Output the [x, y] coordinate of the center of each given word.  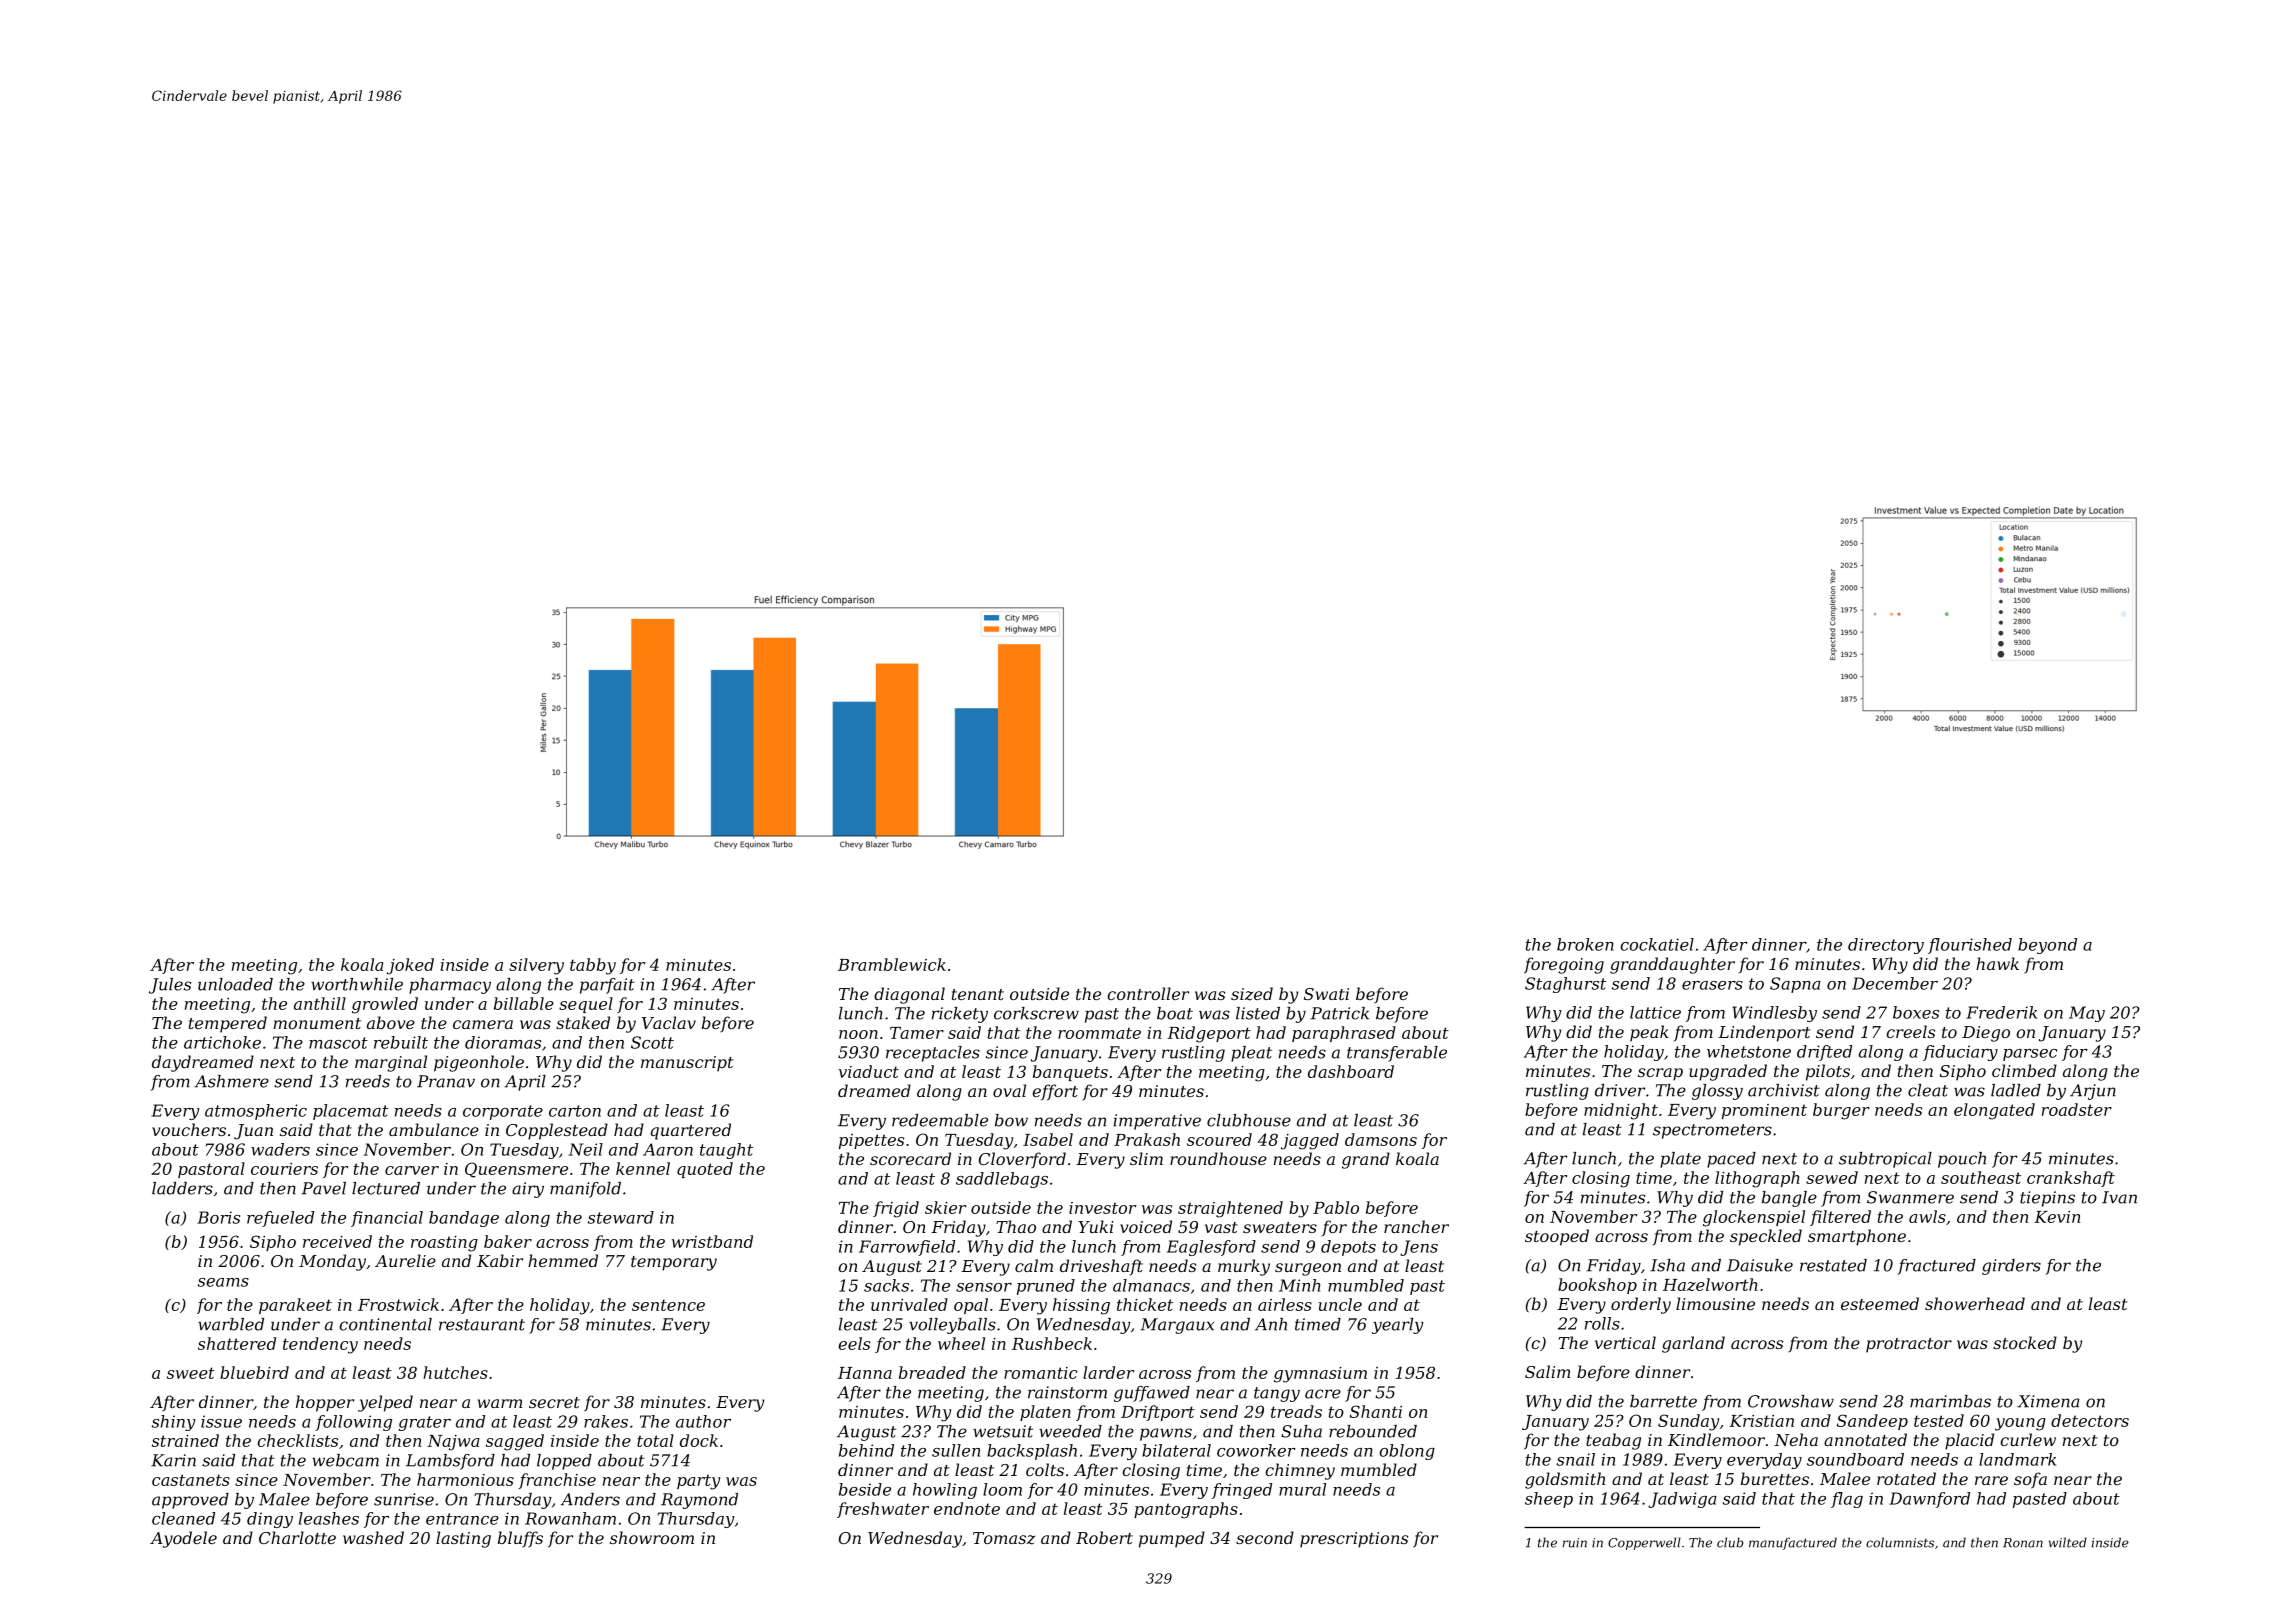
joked [410, 966]
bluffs [520, 1539]
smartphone [1857, 1237]
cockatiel [1657, 944]
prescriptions [1354, 1540]
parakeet [295, 1306]
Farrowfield [907, 1248]
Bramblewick [892, 964]
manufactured [1793, 1543]
